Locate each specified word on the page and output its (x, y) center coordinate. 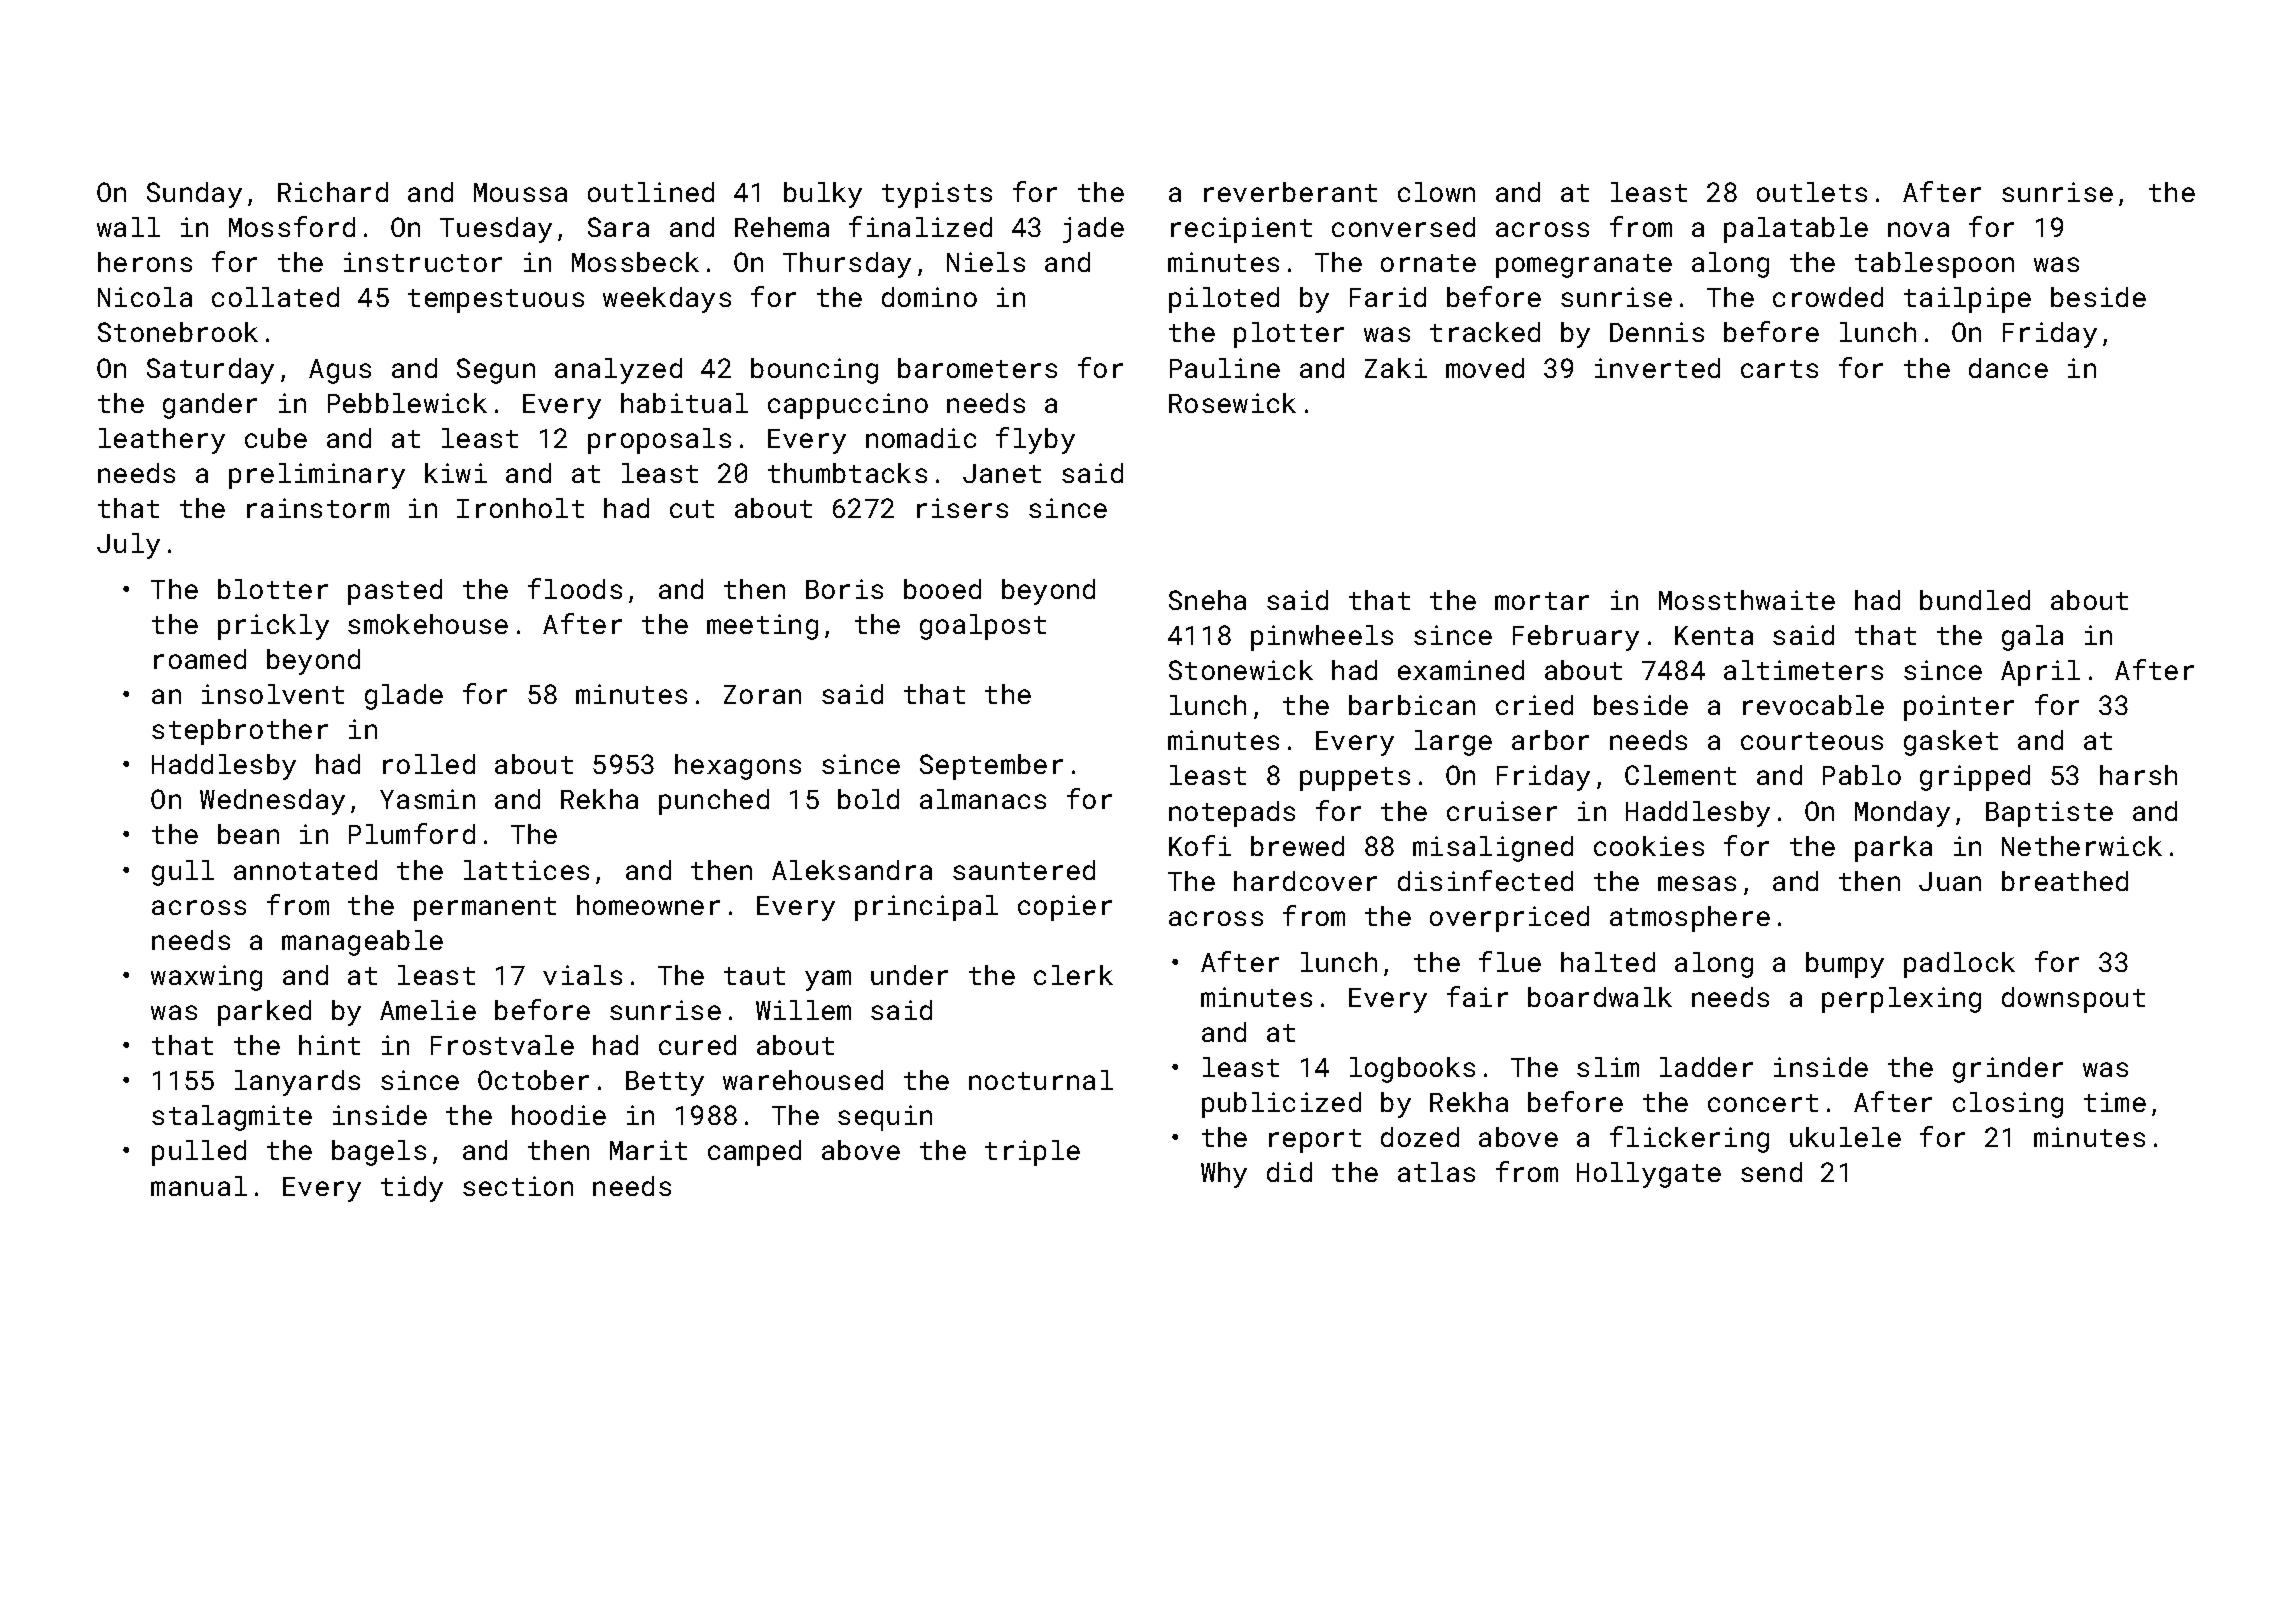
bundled (1975, 600)
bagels (379, 1153)
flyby (1035, 440)
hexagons (738, 767)
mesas (1697, 883)
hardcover (1305, 881)
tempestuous (496, 301)
